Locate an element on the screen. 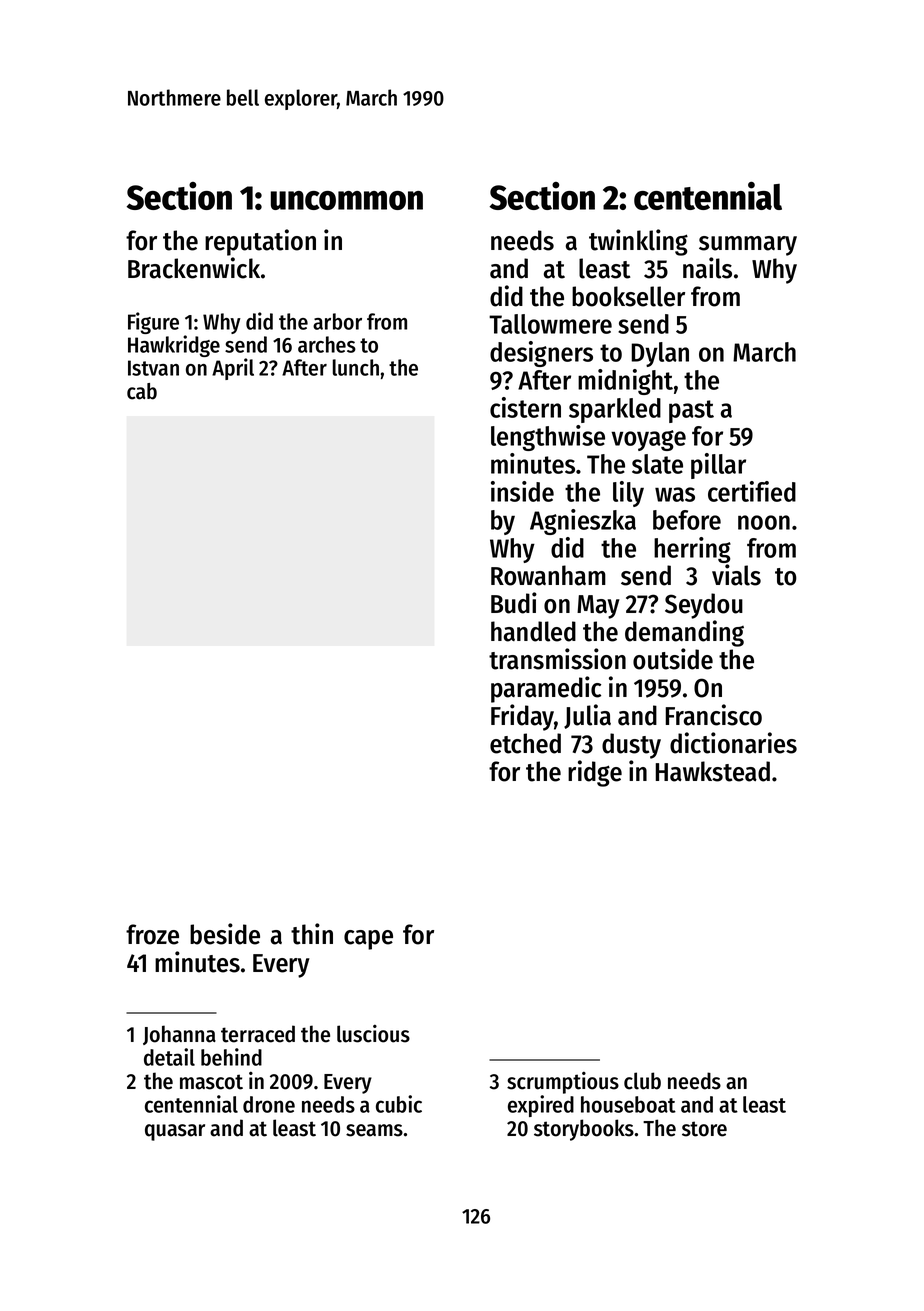  drone is located at coordinates (269, 1104).
